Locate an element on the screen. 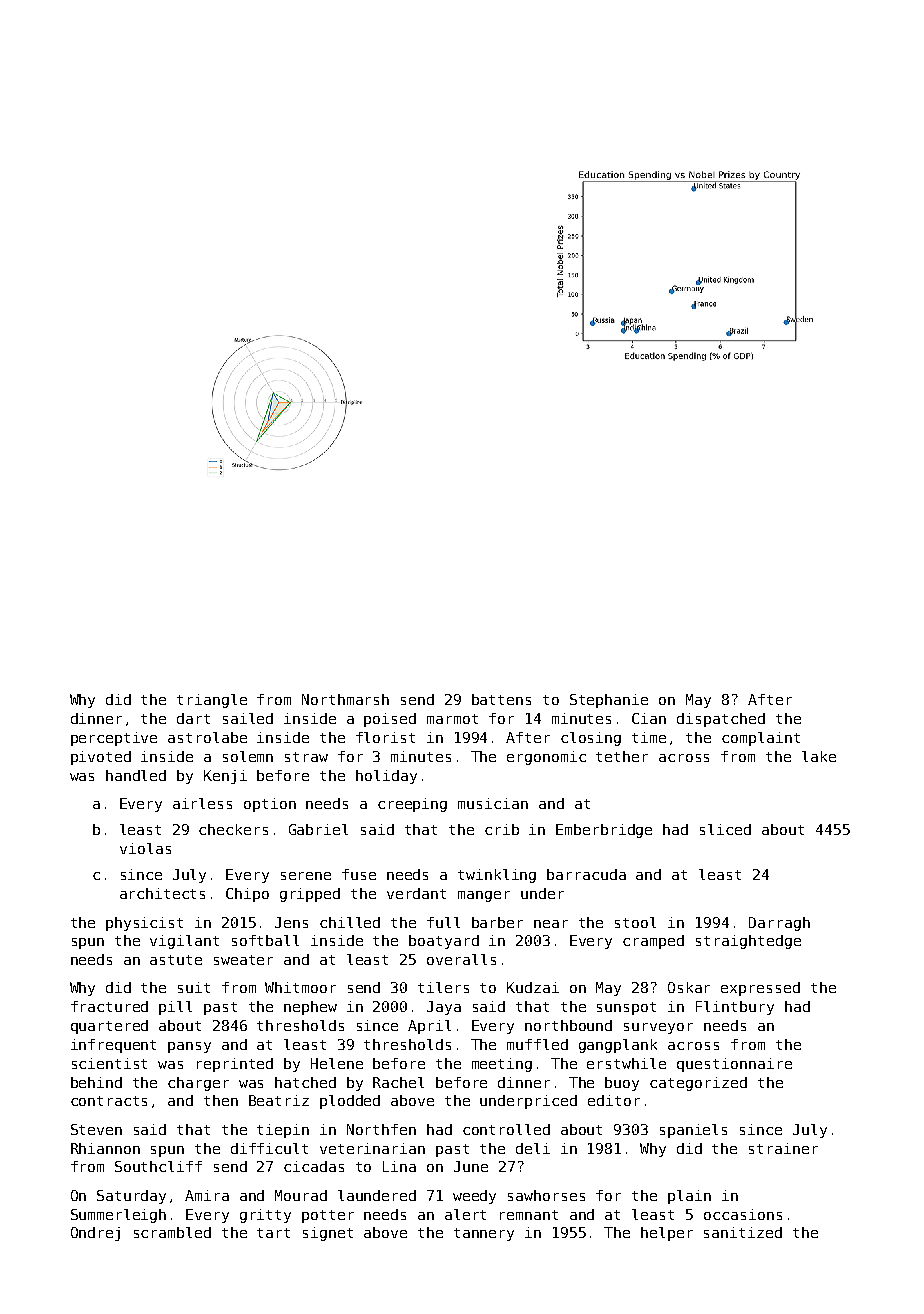 Image resolution: width=924 pixels, height=1314 pixels. astute is located at coordinates (176, 960).
